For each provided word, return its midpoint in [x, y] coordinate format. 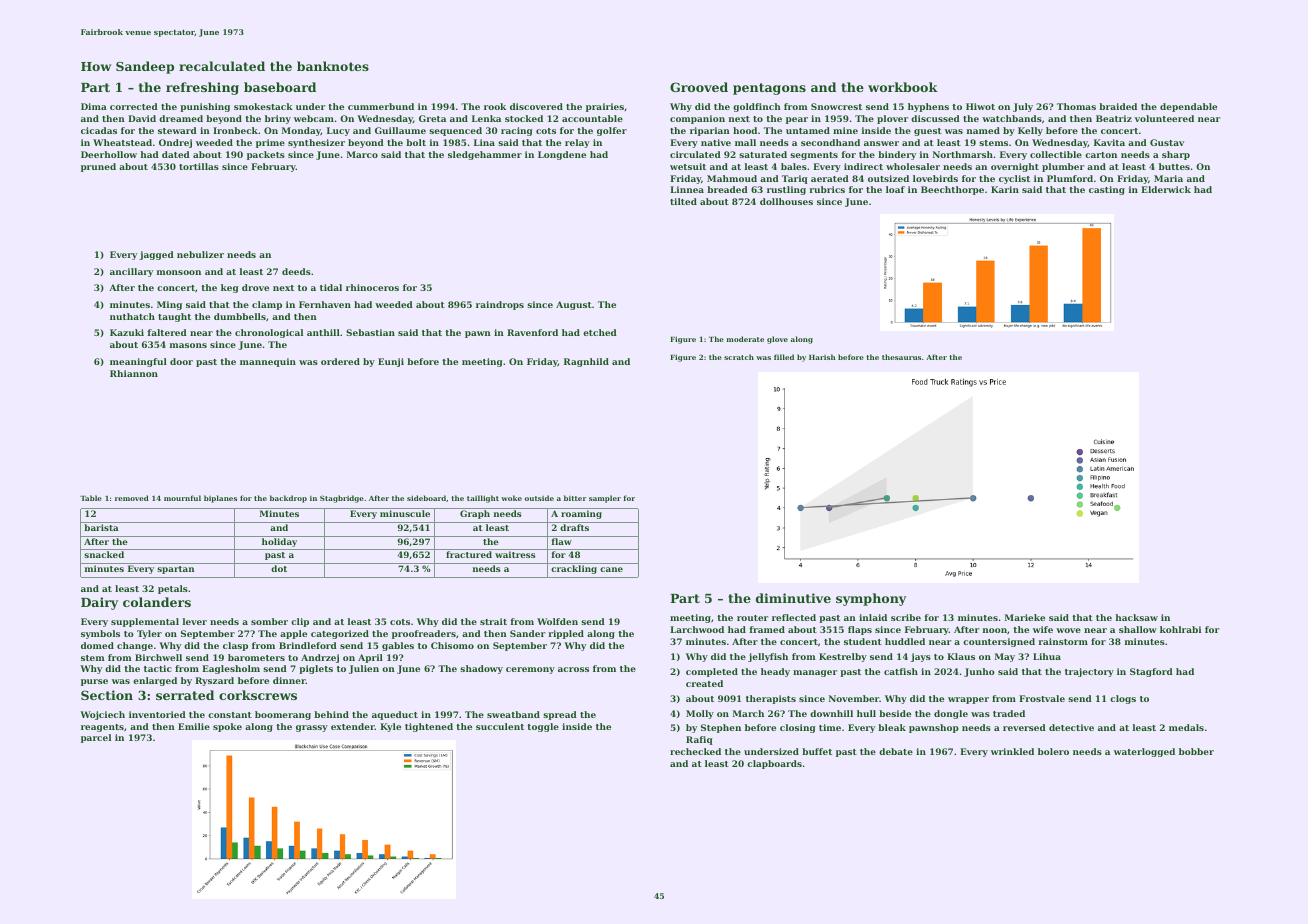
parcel [96, 738]
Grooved [699, 87]
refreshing [202, 88]
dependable [1188, 107]
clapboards [774, 764]
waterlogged [1144, 752]
